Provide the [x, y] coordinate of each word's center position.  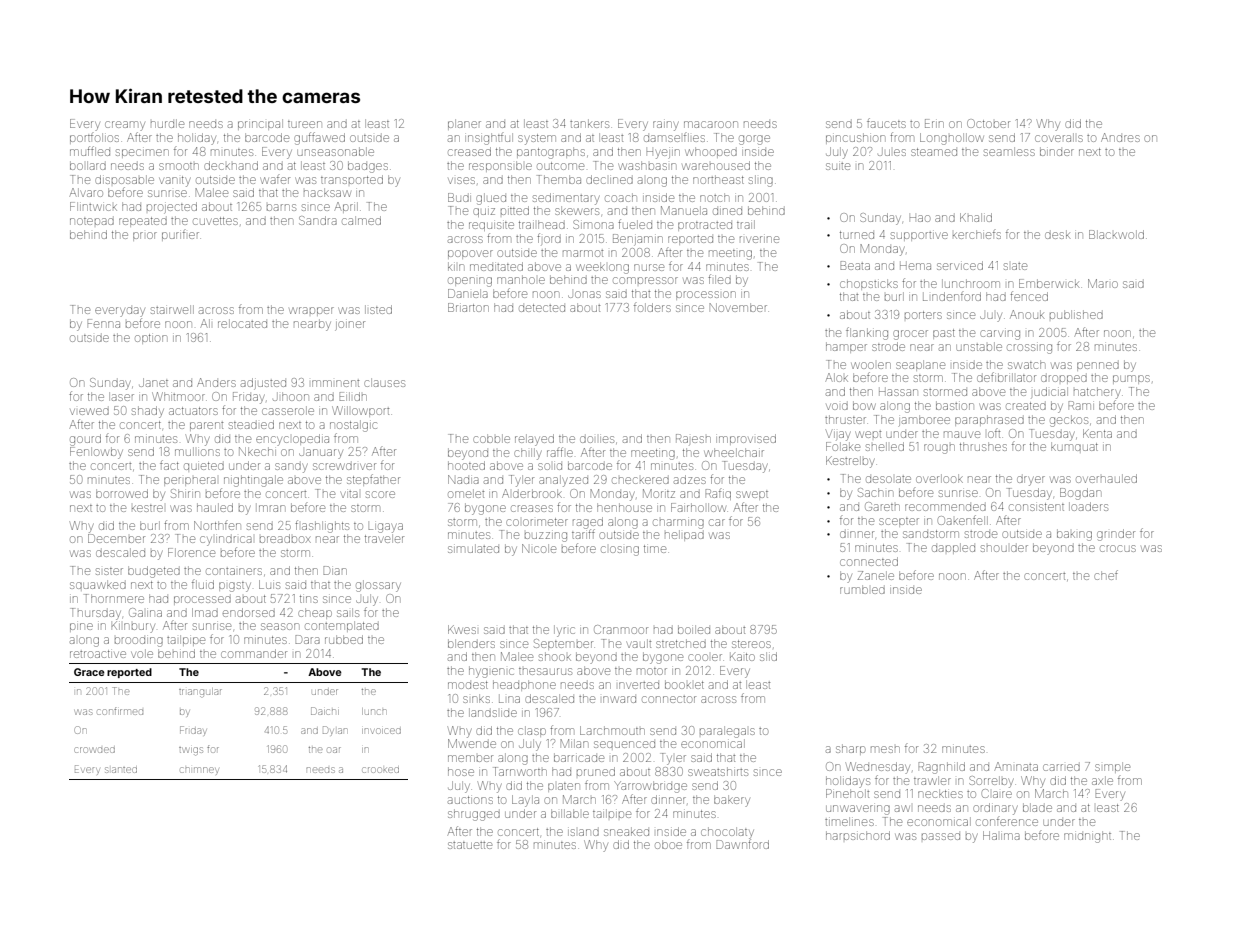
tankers [589, 123]
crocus [1118, 548]
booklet [684, 684]
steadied [251, 424]
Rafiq [718, 494]
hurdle [167, 123]
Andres [1120, 137]
